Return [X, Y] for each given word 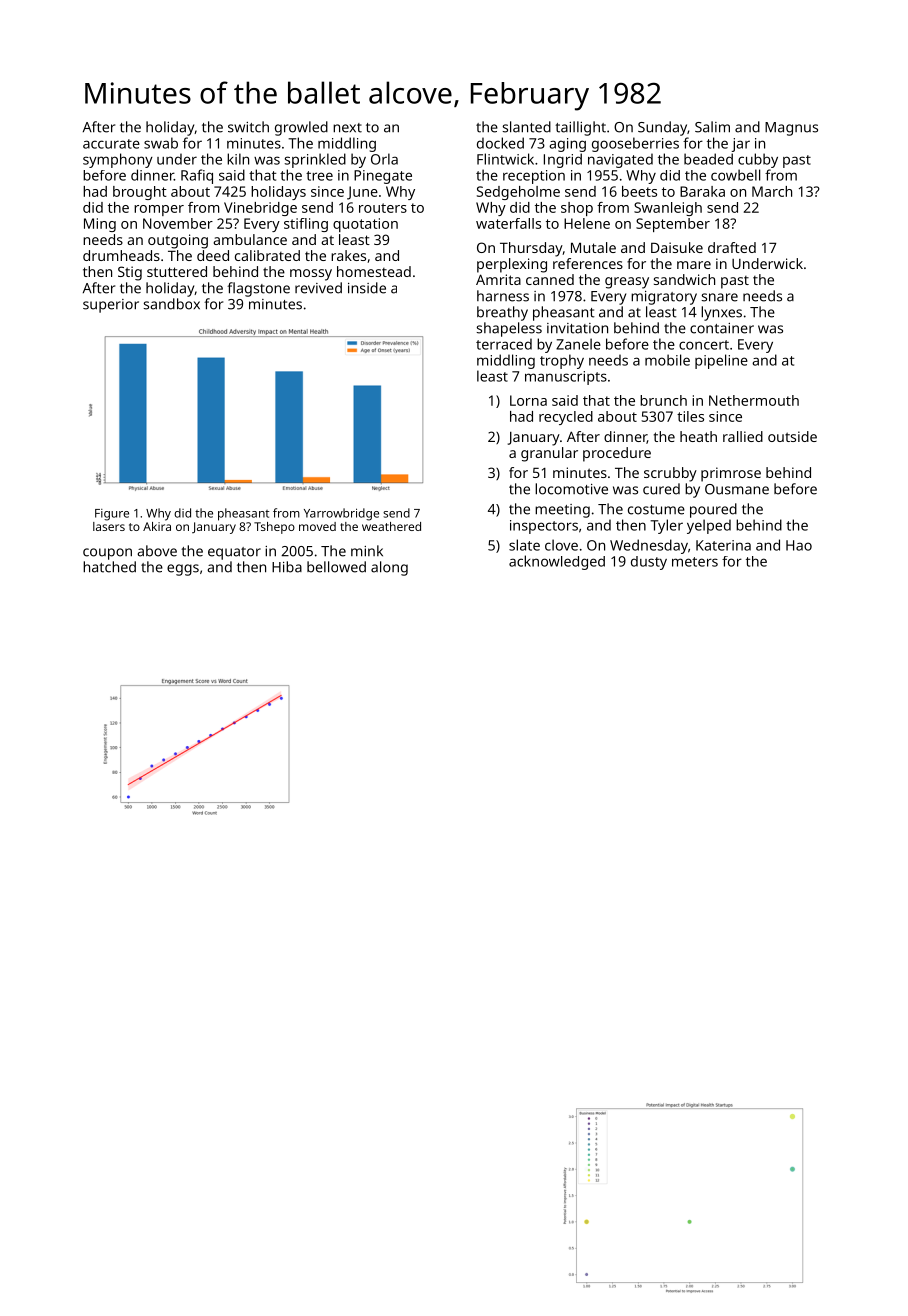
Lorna [528, 400]
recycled [566, 418]
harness [503, 296]
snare [720, 297]
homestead [374, 271]
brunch [663, 400]
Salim [712, 127]
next [347, 128]
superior [111, 306]
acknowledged [557, 562]
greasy [627, 283]
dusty [649, 563]
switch [248, 127]
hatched [109, 567]
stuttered [177, 271]
